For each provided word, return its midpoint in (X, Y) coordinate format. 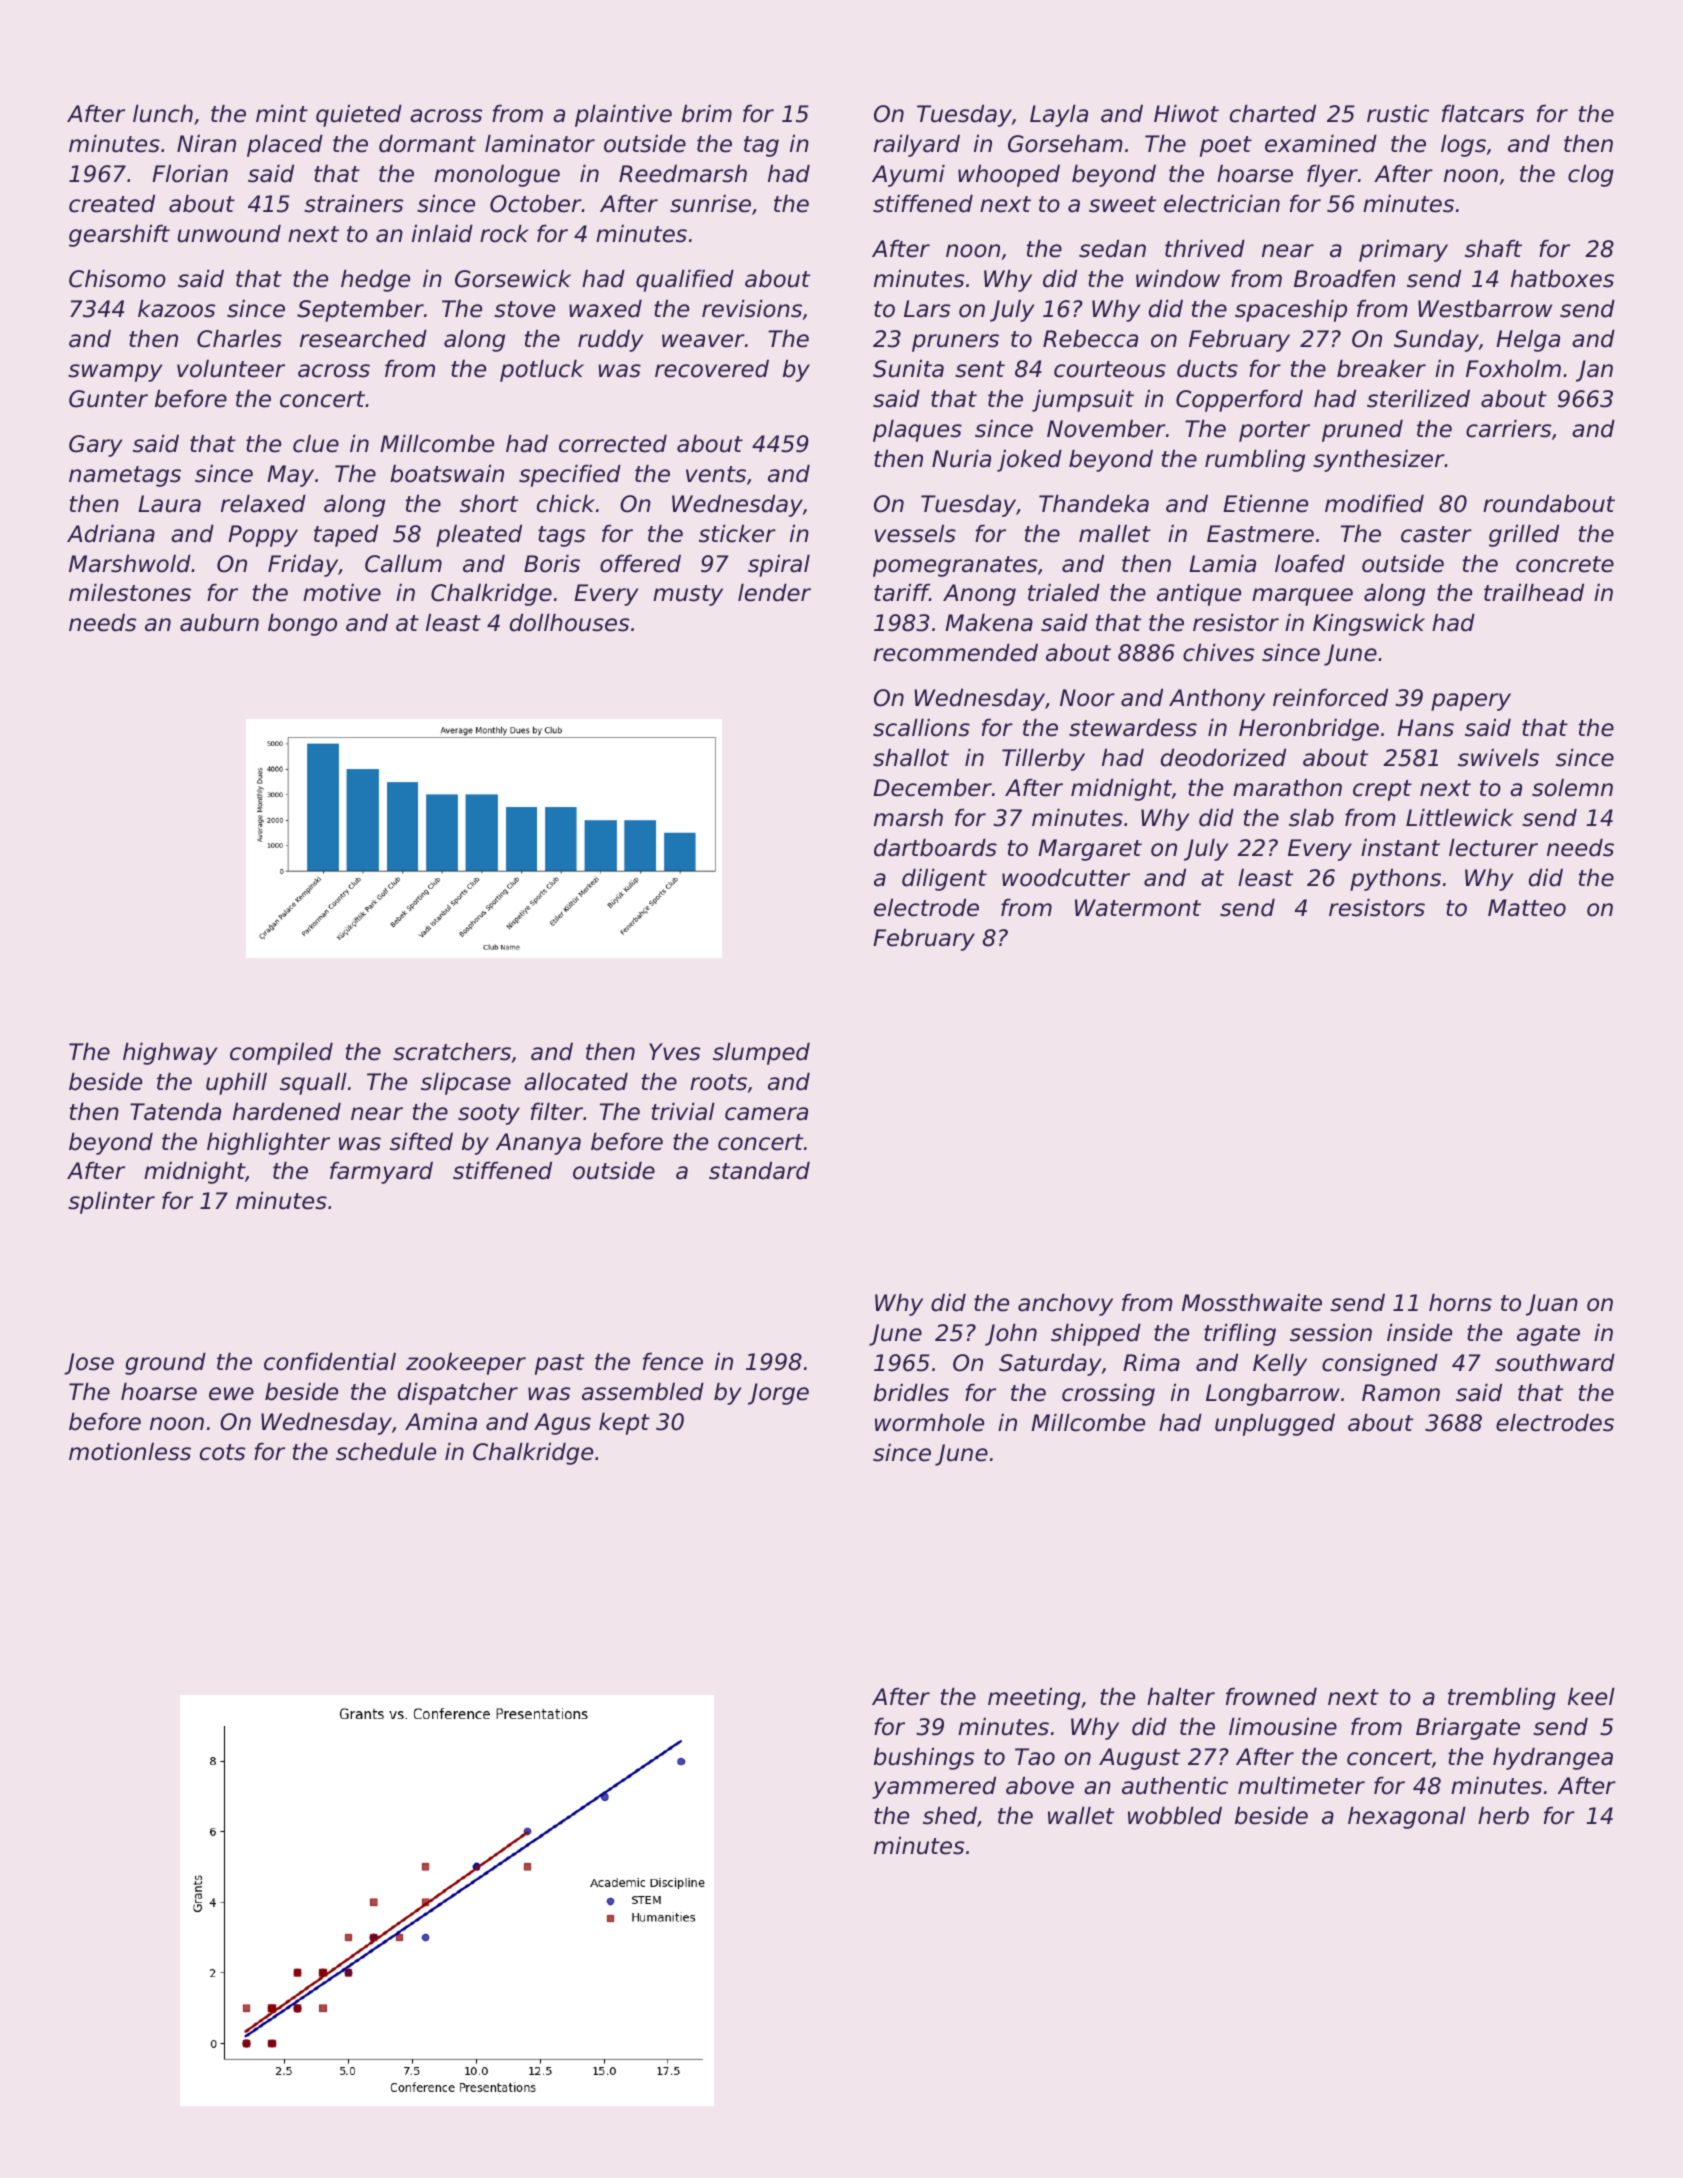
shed (950, 1816)
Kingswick (1369, 625)
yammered (934, 1788)
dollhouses (569, 623)
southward (1555, 1363)
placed (285, 146)
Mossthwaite (1252, 1303)
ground (165, 1364)
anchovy (1065, 1305)
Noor (1087, 698)
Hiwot (1186, 114)
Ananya (538, 1144)
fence (673, 1362)
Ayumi (908, 176)
